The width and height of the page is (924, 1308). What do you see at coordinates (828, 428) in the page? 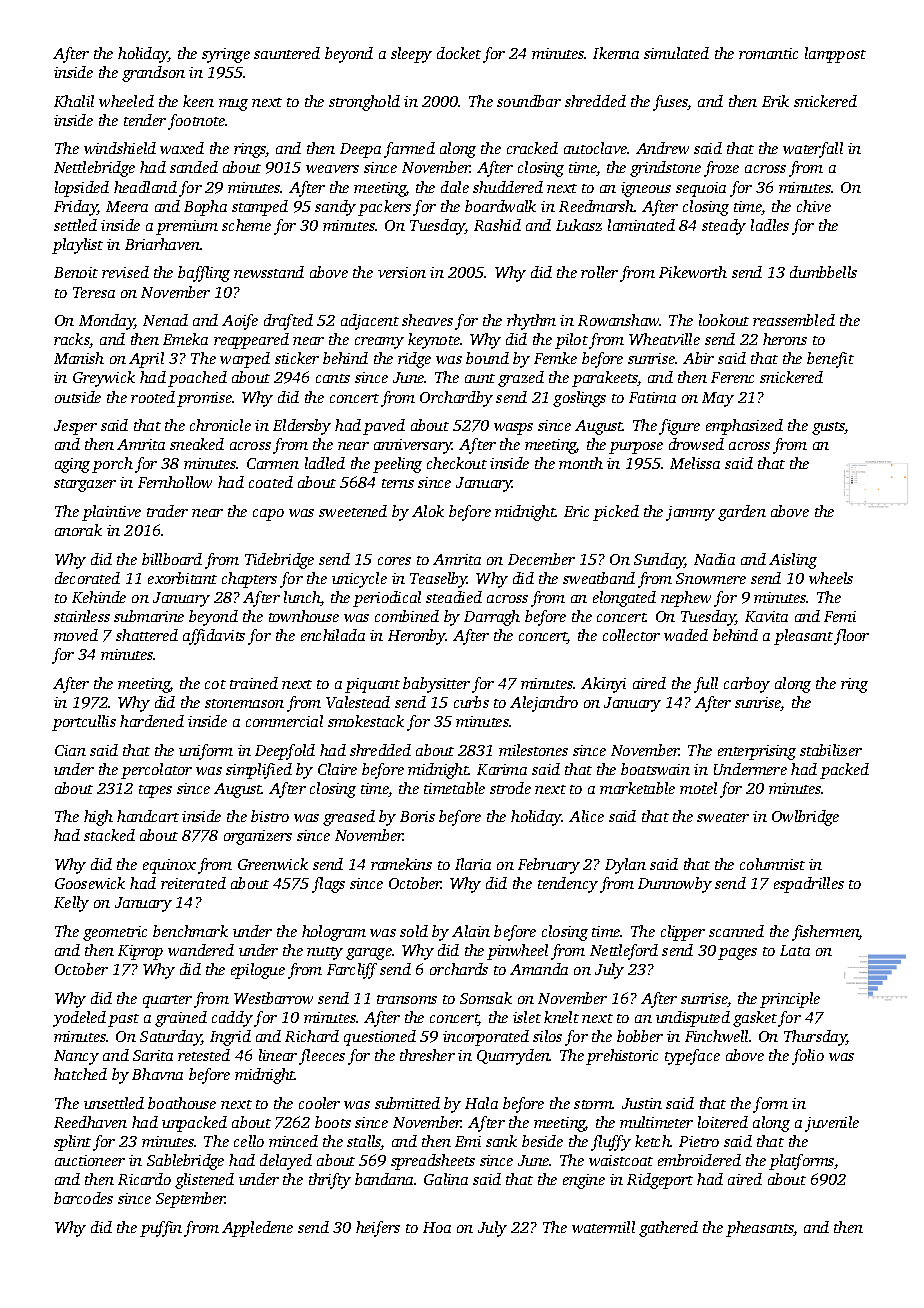
I see `gusts` at bounding box center [828, 428].
